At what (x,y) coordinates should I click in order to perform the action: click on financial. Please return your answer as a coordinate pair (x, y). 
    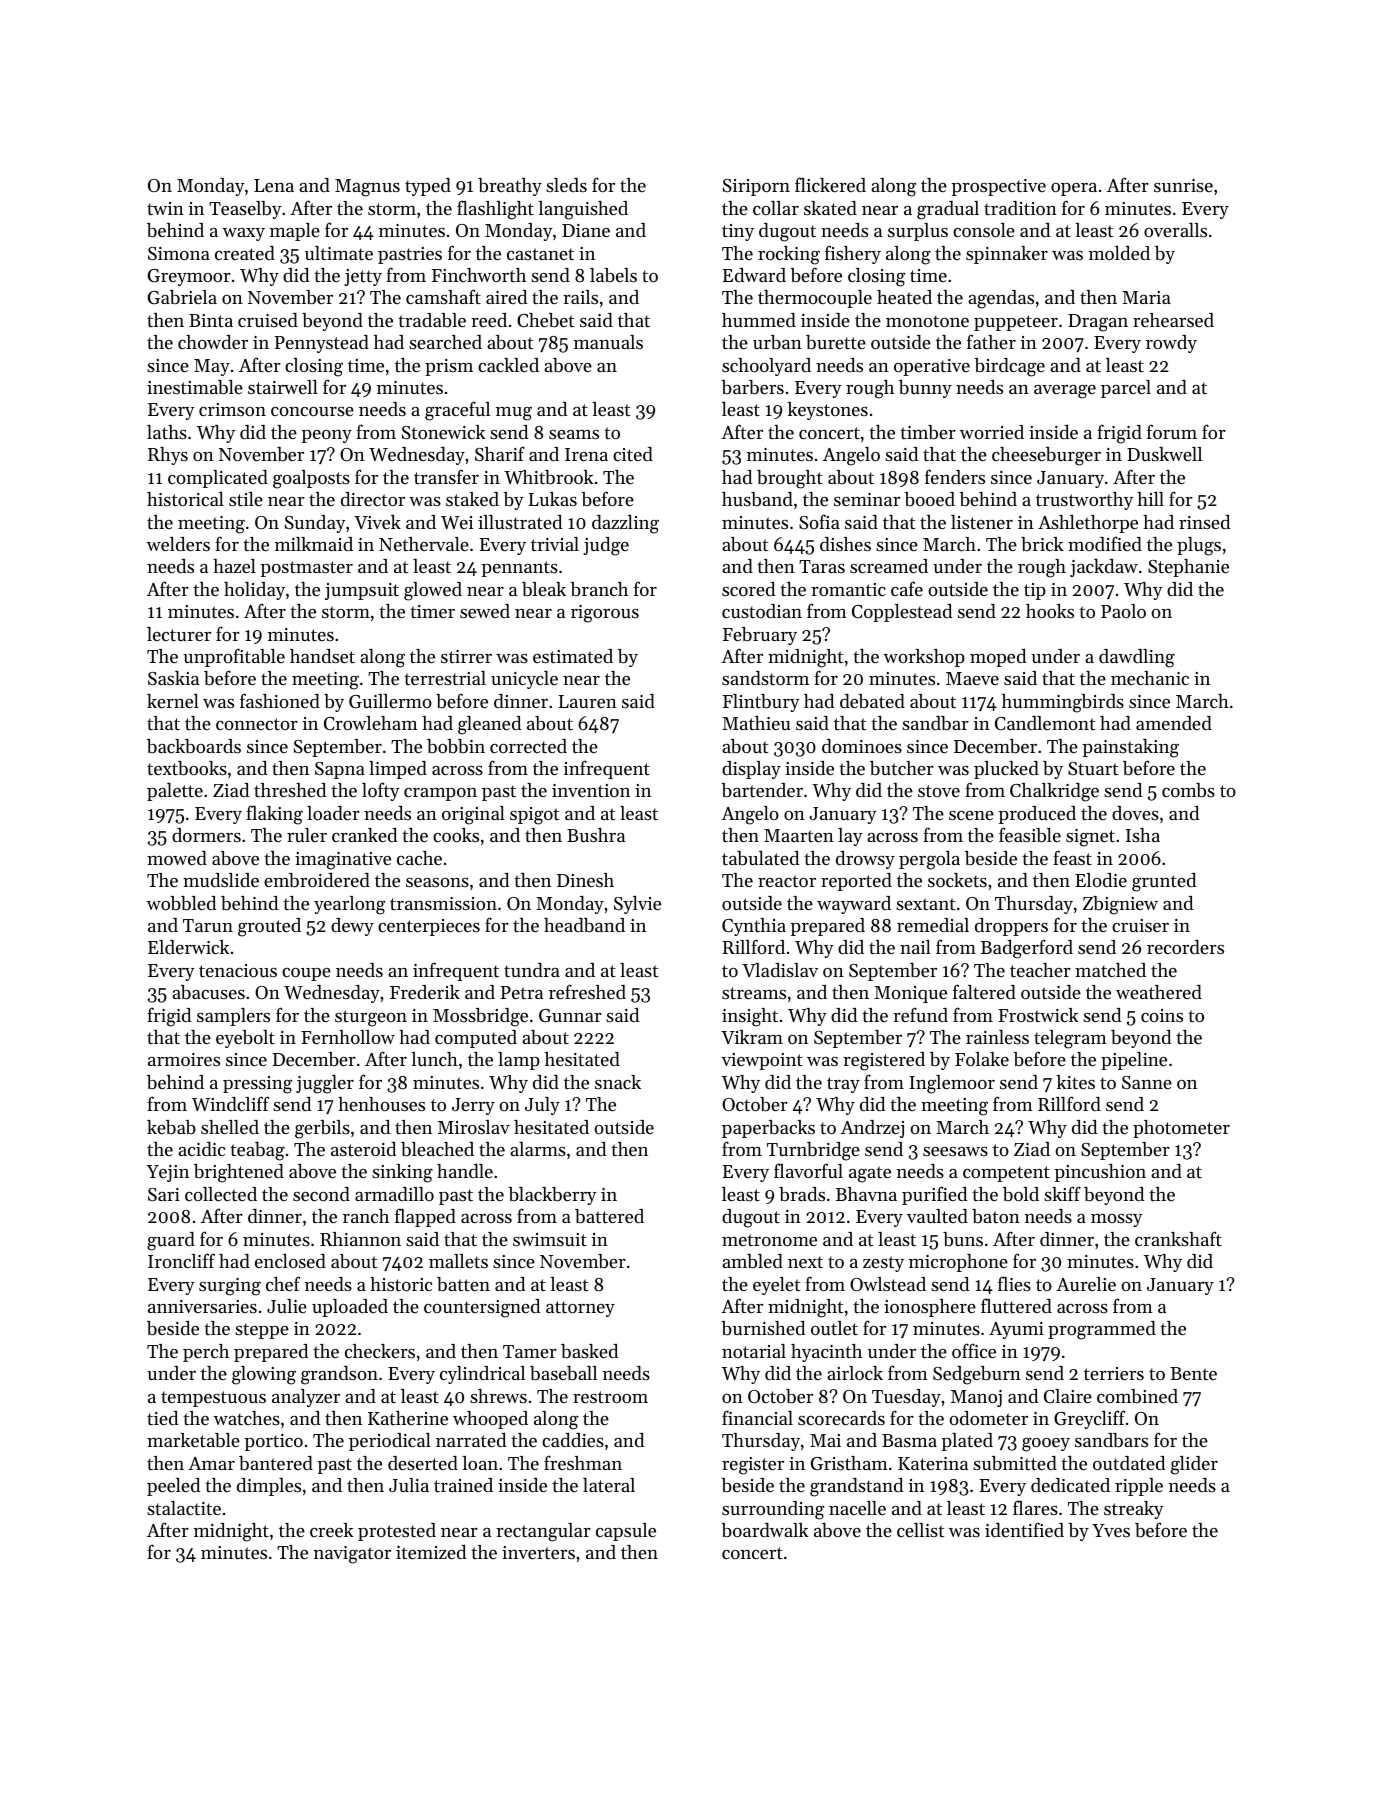
    Looking at the image, I should click on (757, 1417).
